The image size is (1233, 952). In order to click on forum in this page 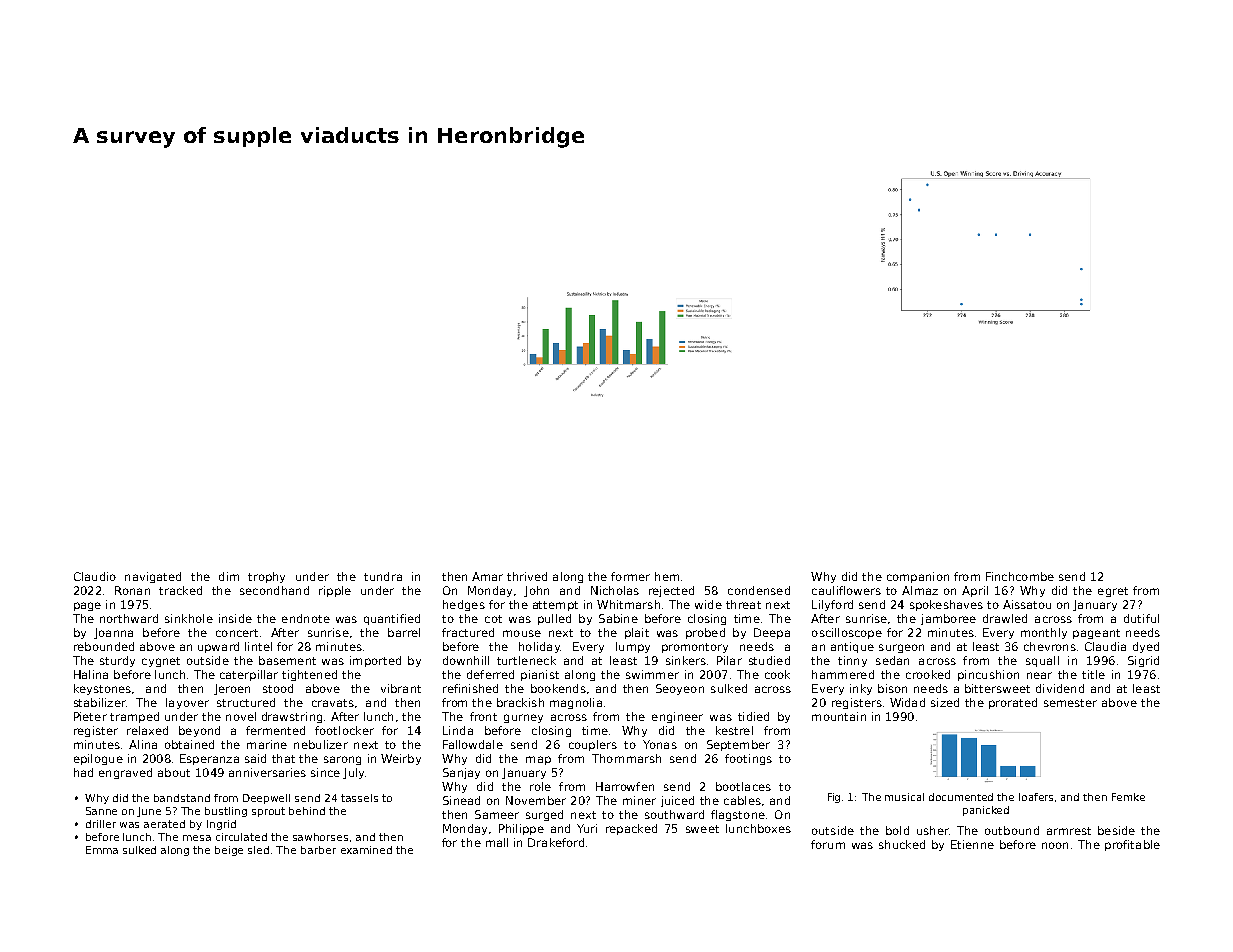, I will do `click(828, 844)`.
